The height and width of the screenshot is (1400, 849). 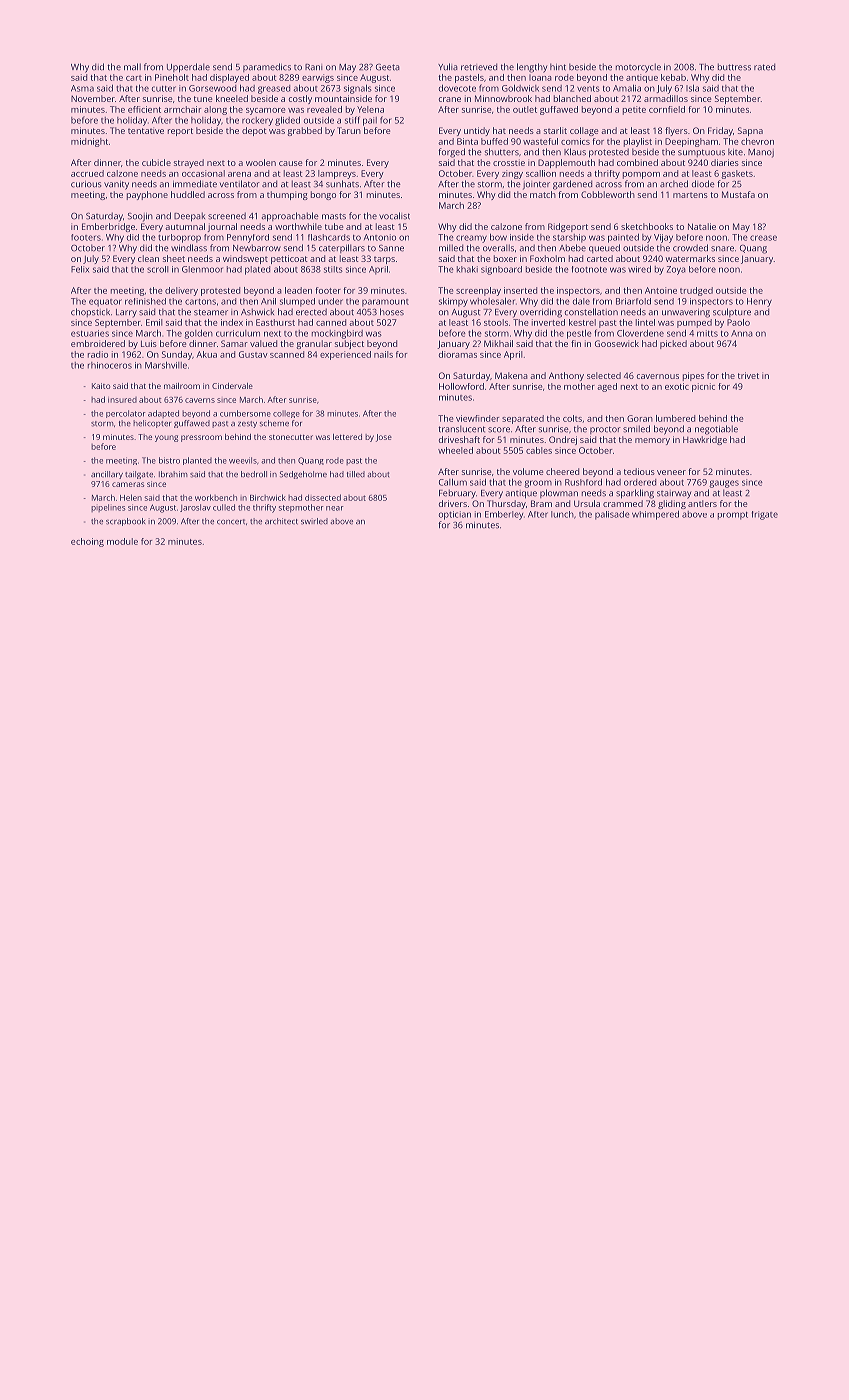 I want to click on February, so click(x=457, y=494).
